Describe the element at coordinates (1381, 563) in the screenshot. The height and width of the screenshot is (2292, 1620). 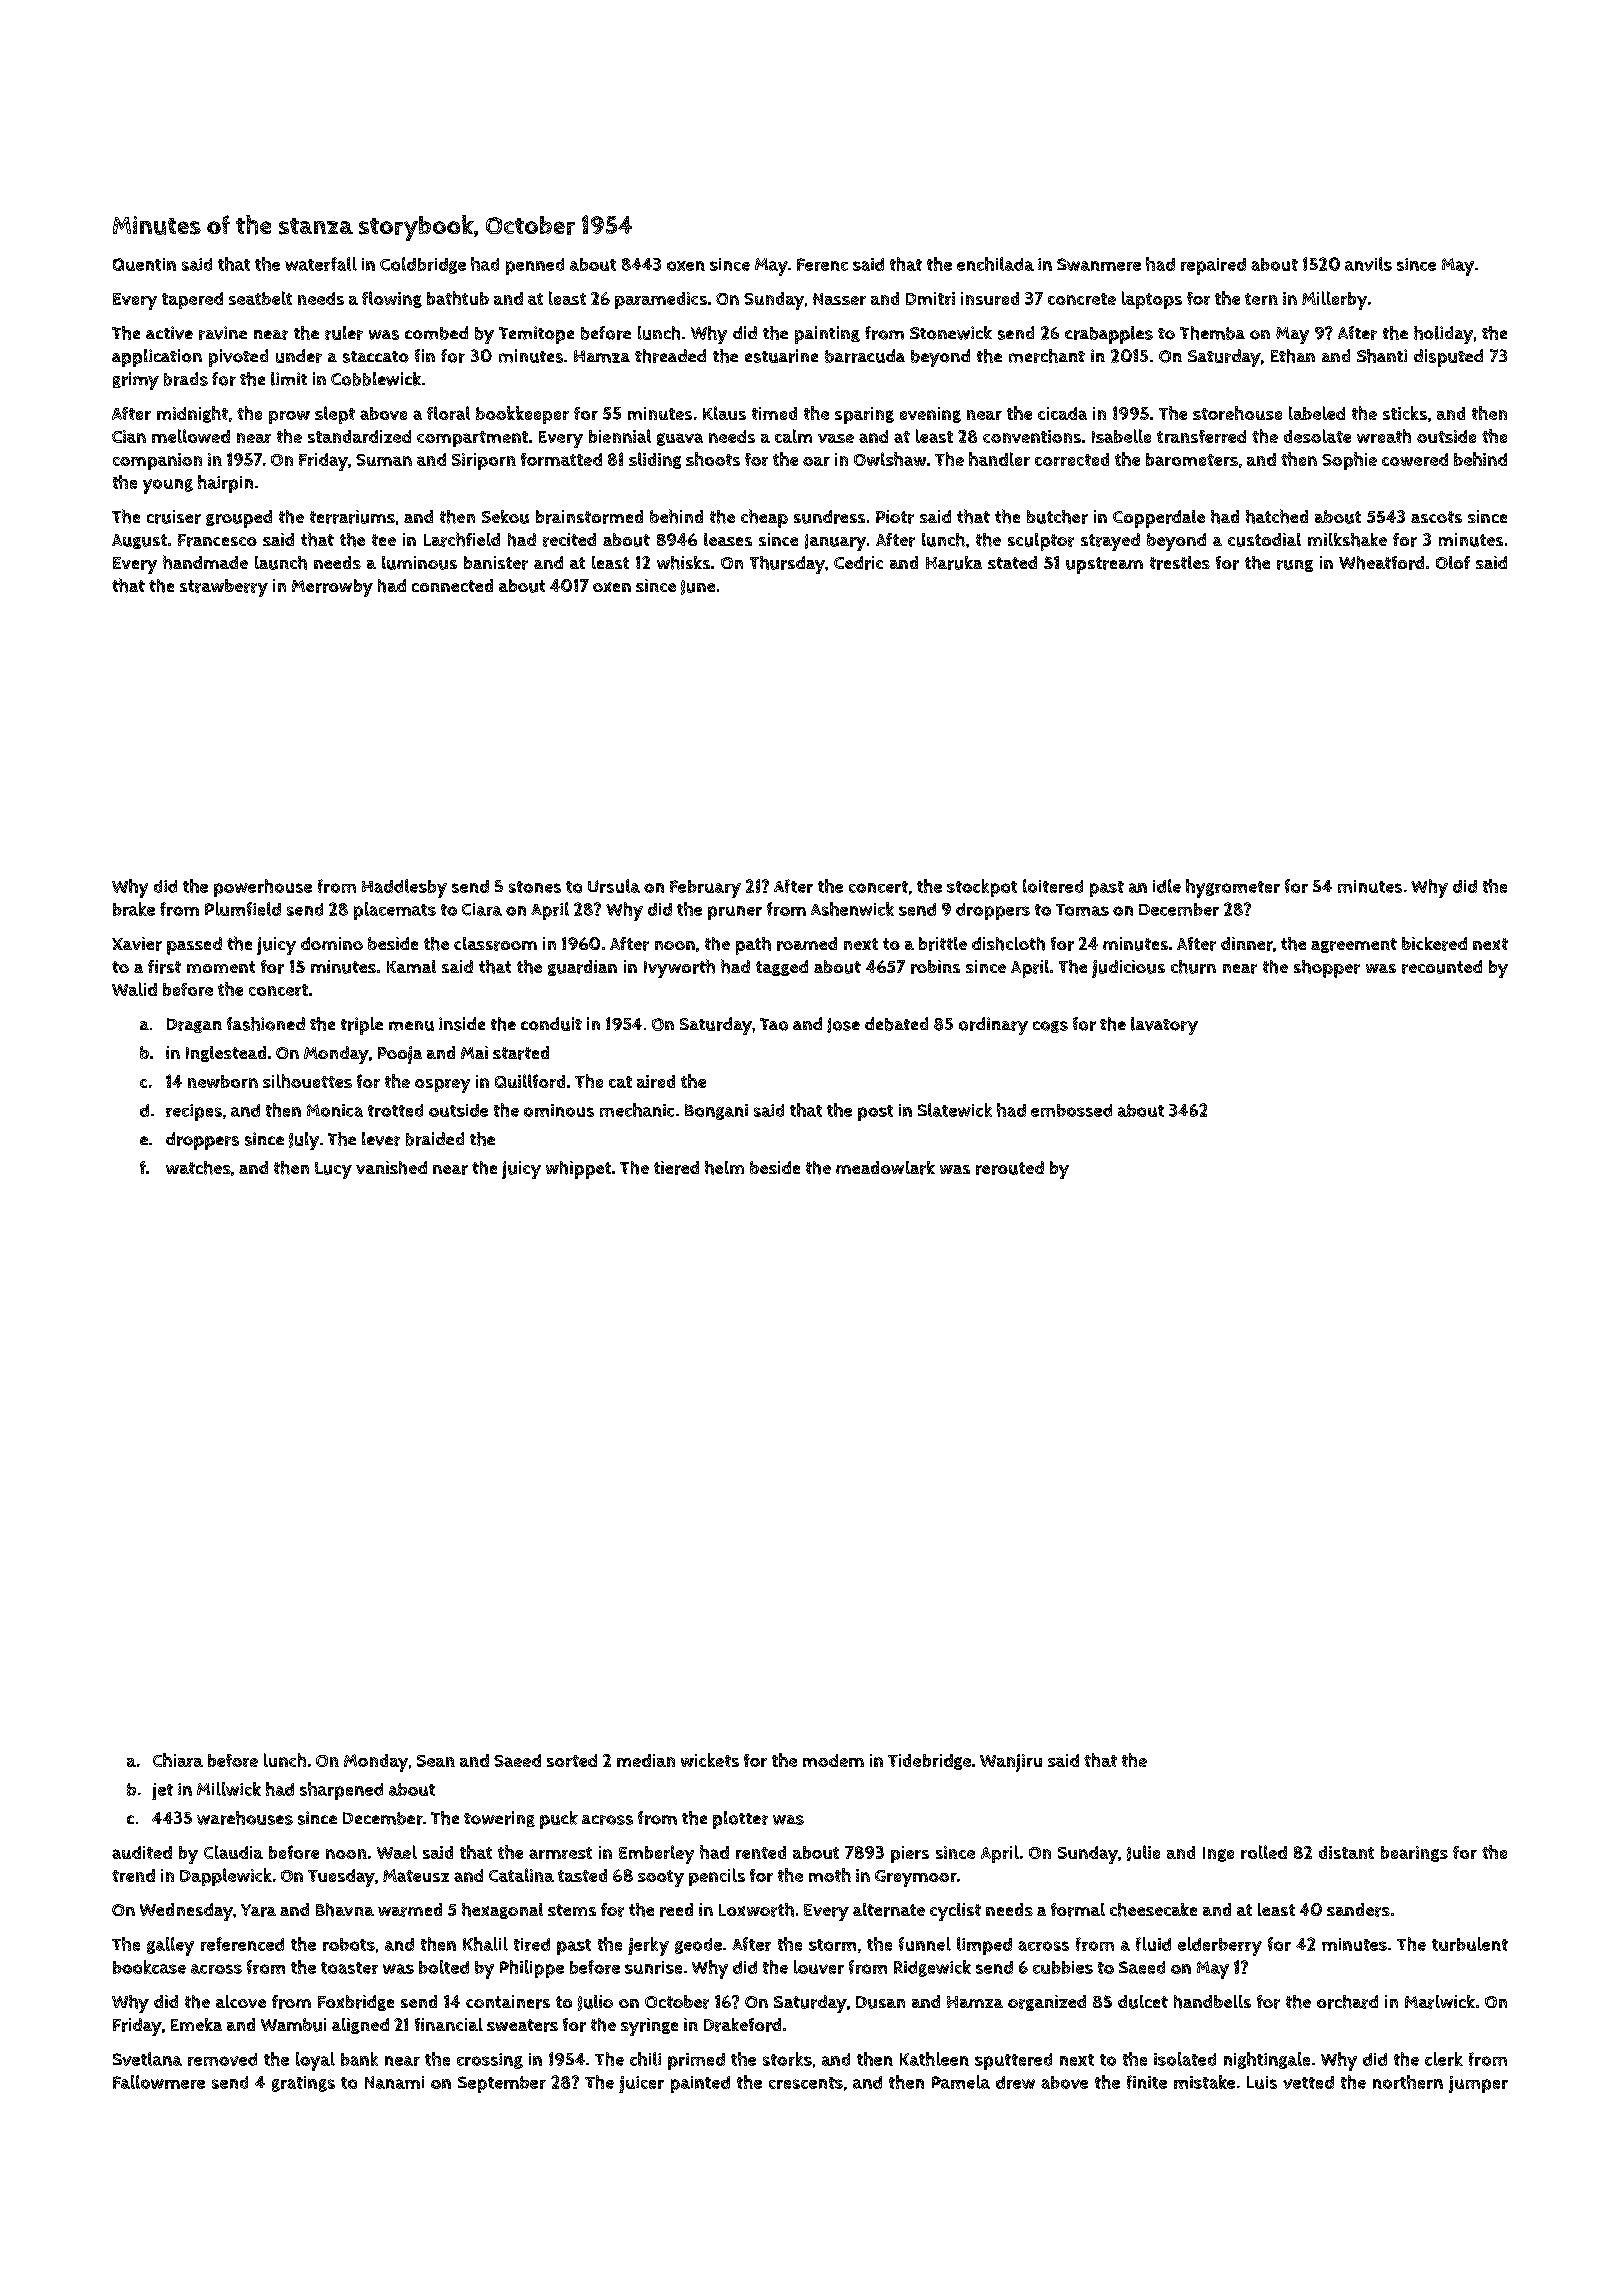
I see `Wheatford` at that location.
